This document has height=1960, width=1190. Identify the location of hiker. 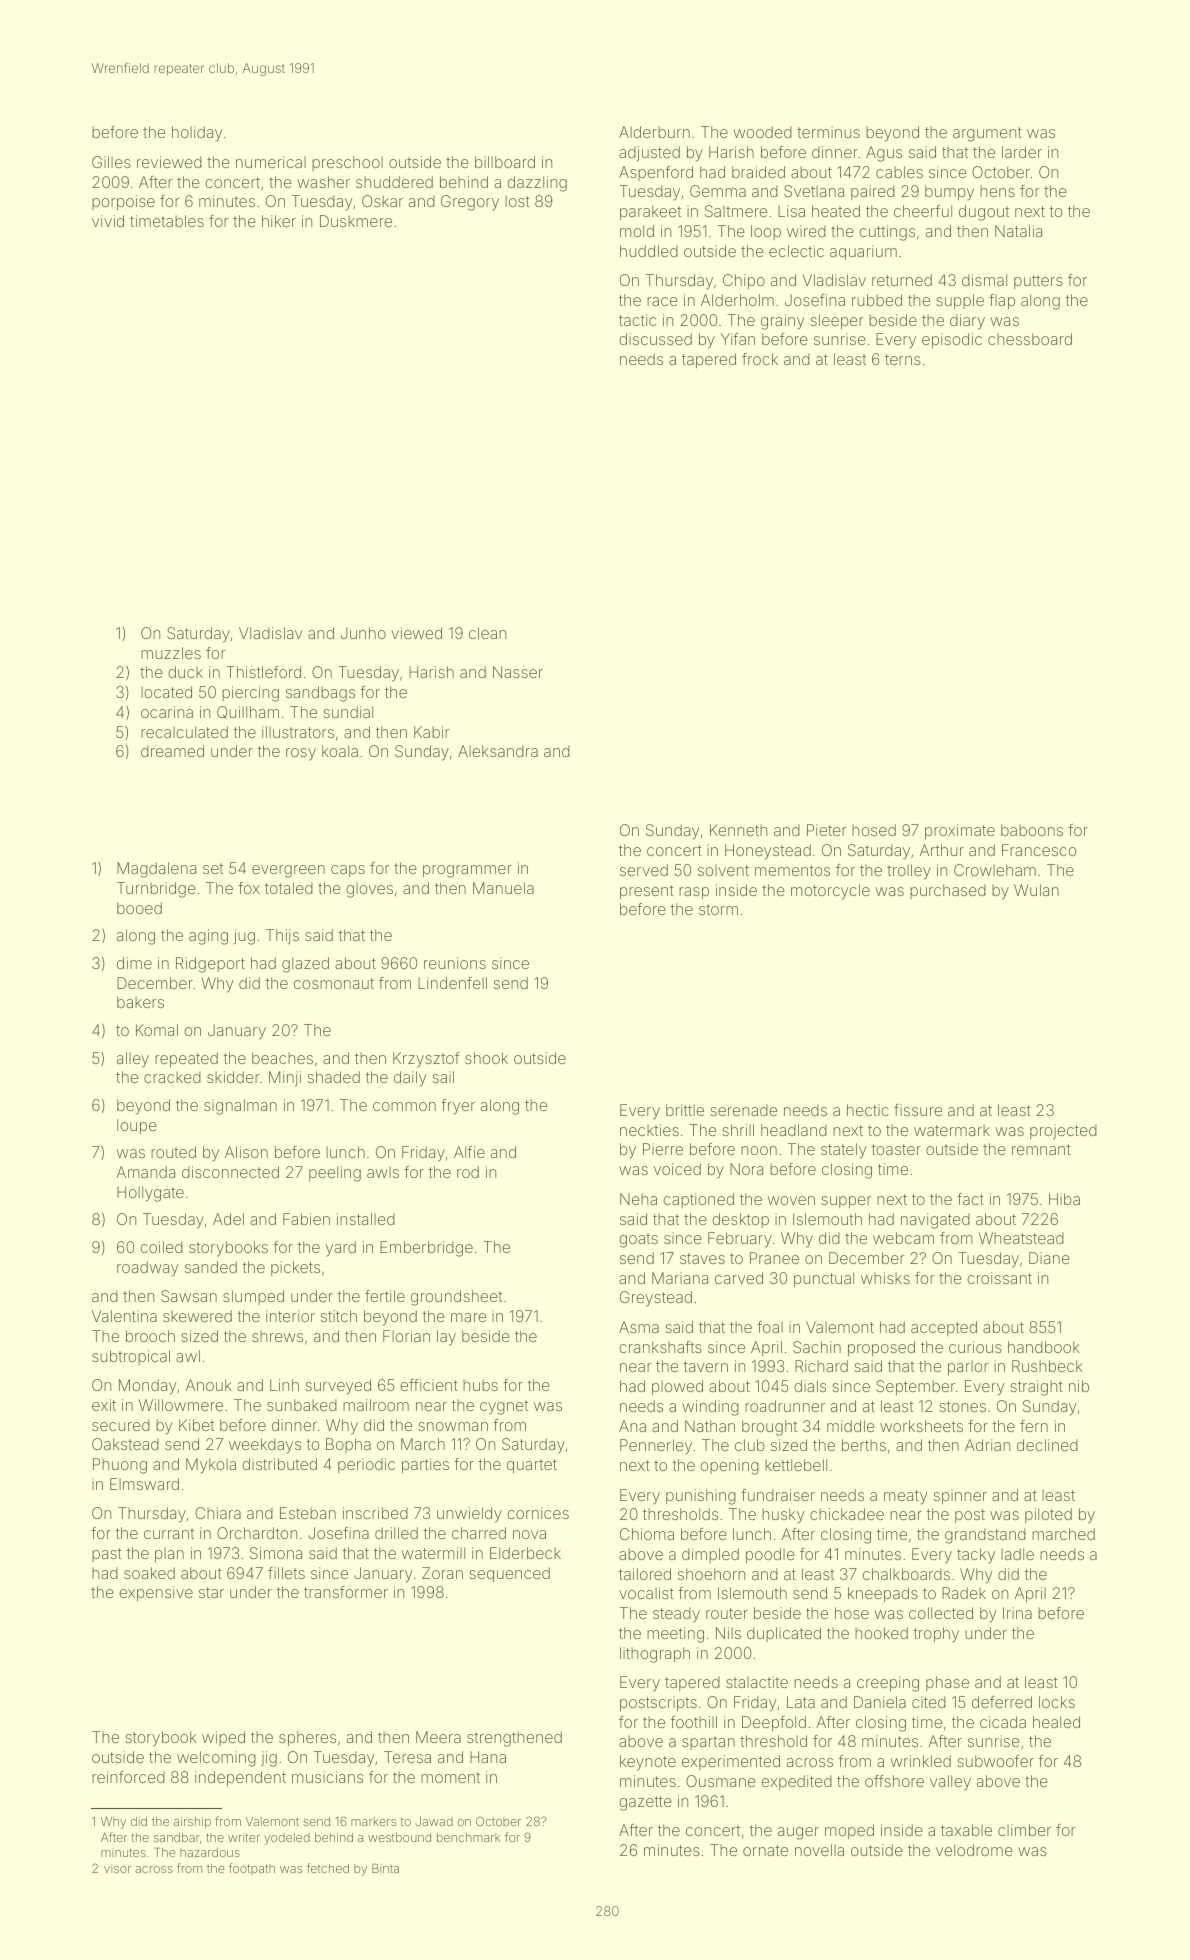
(279, 221).
